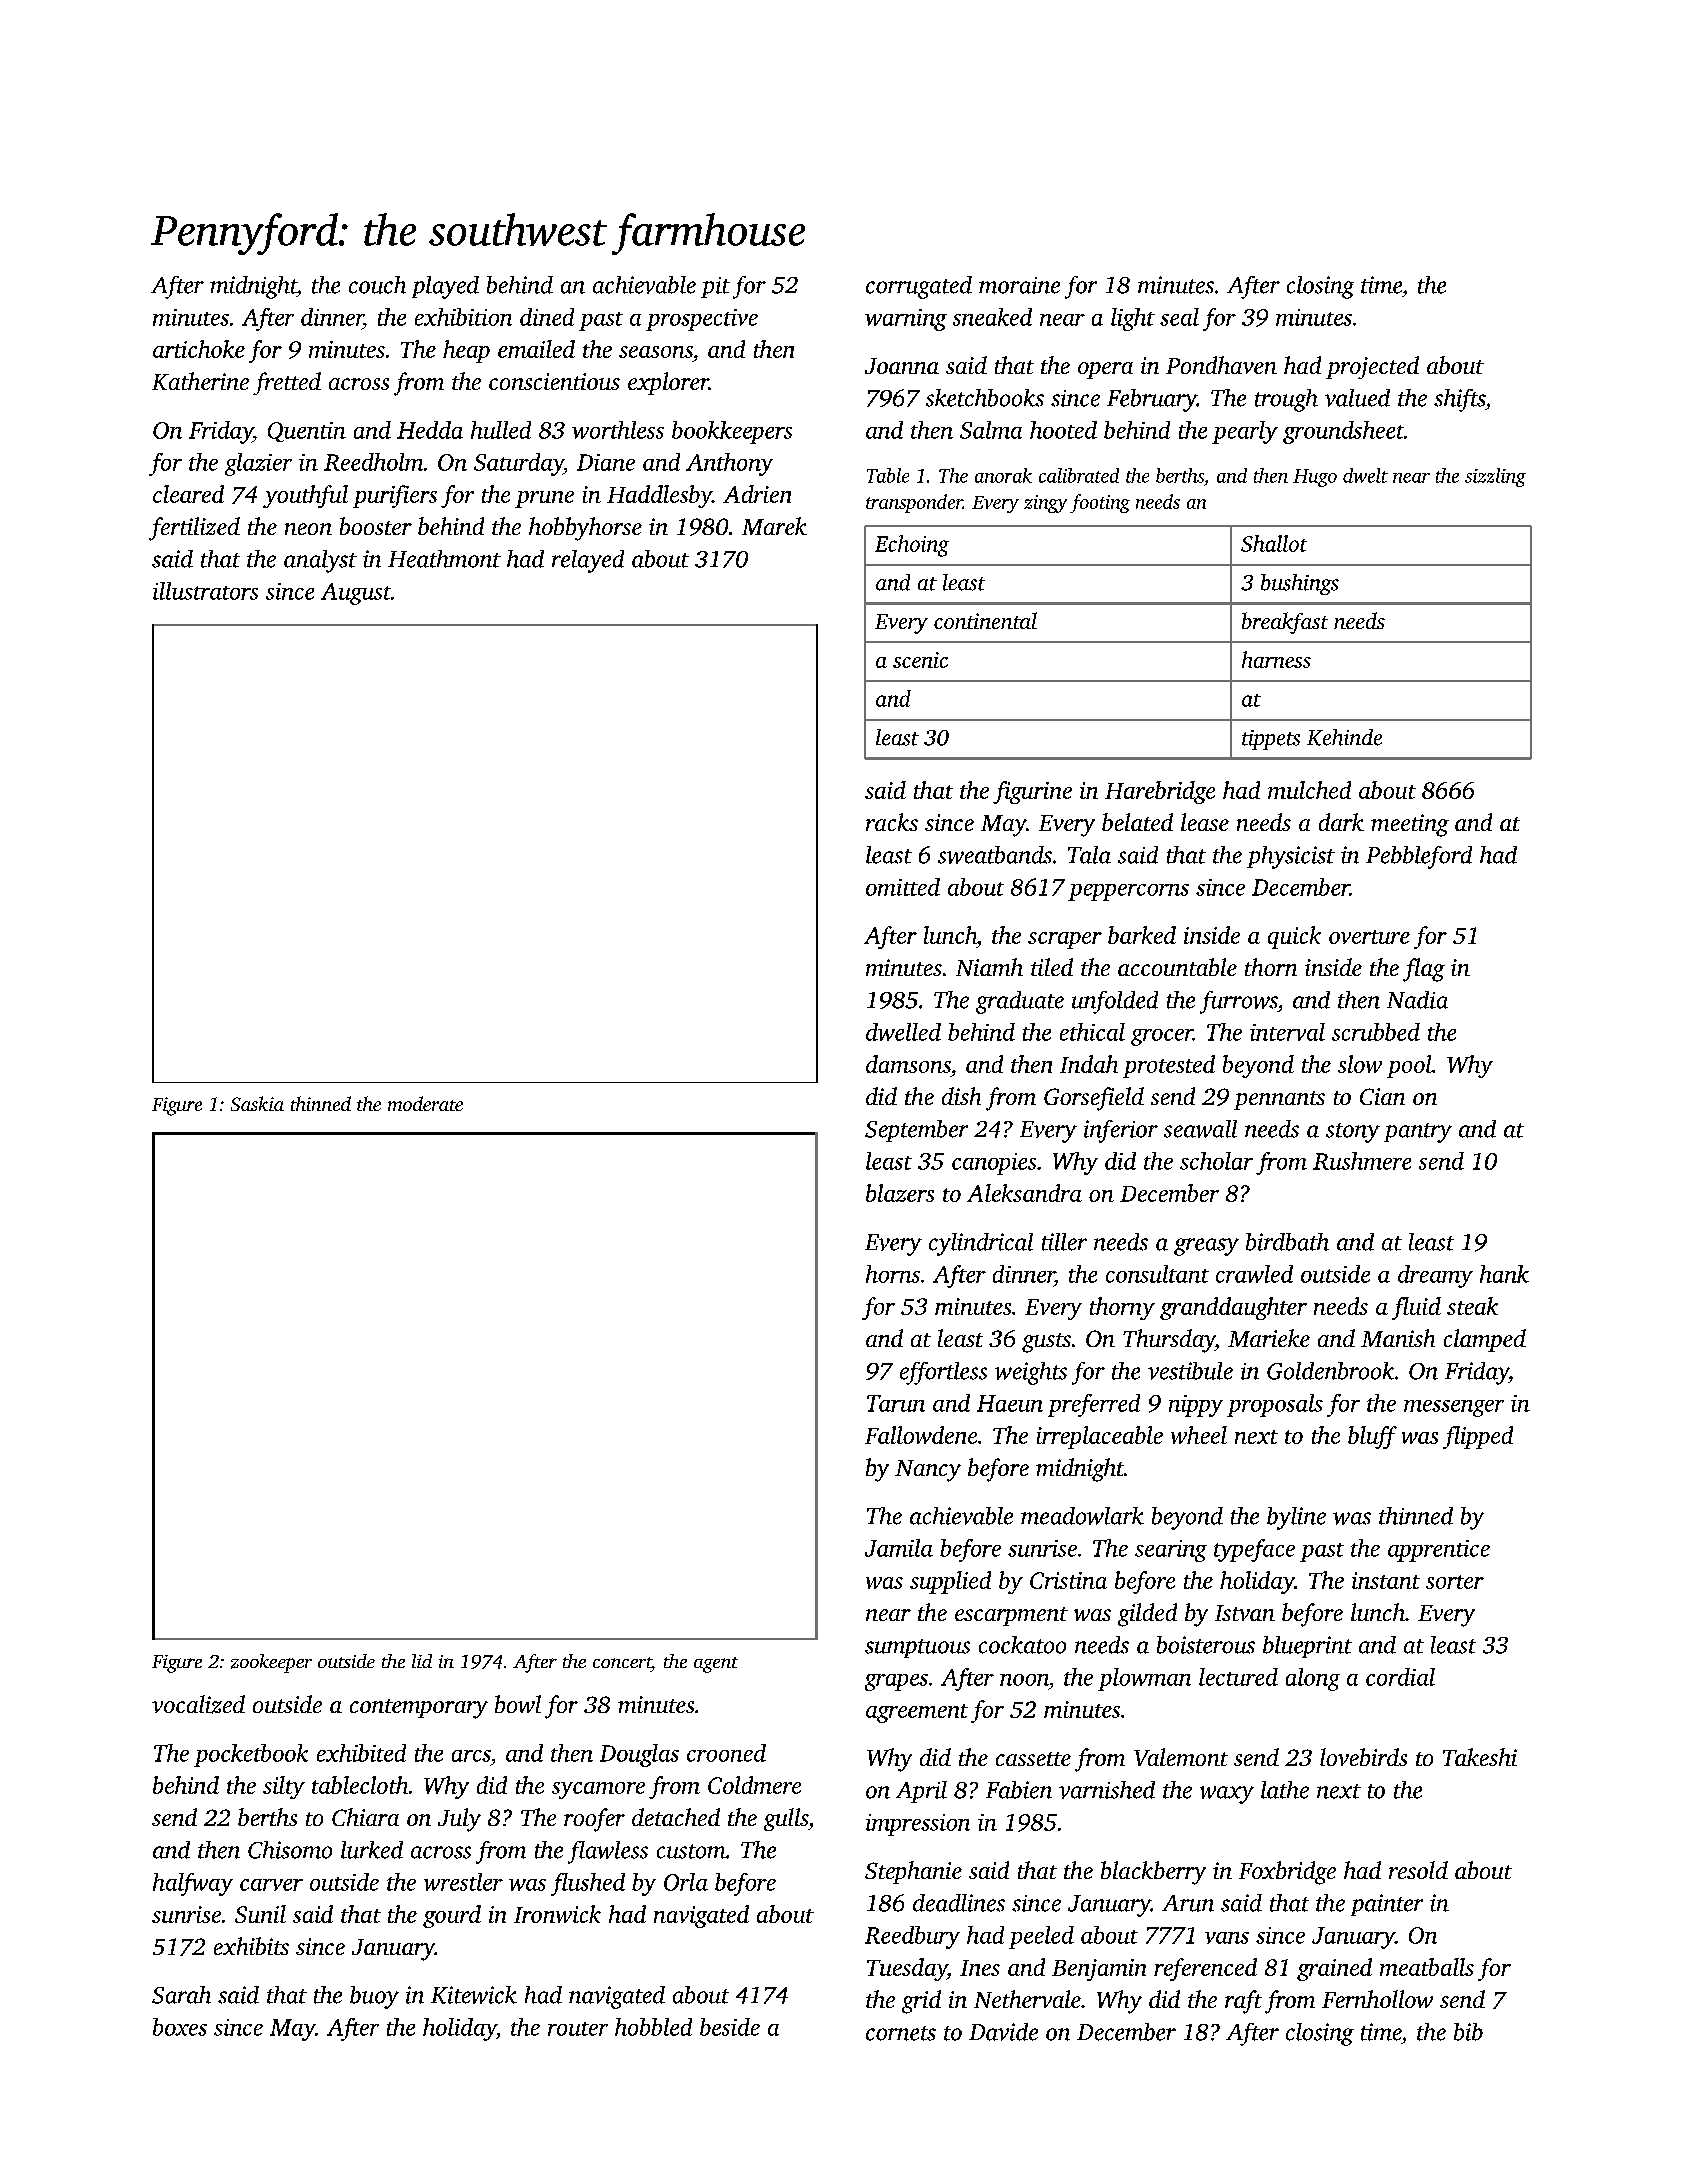 The width and height of the screenshot is (1683, 2178). What do you see at coordinates (1439, 1551) in the screenshot?
I see `apprentice` at bounding box center [1439, 1551].
